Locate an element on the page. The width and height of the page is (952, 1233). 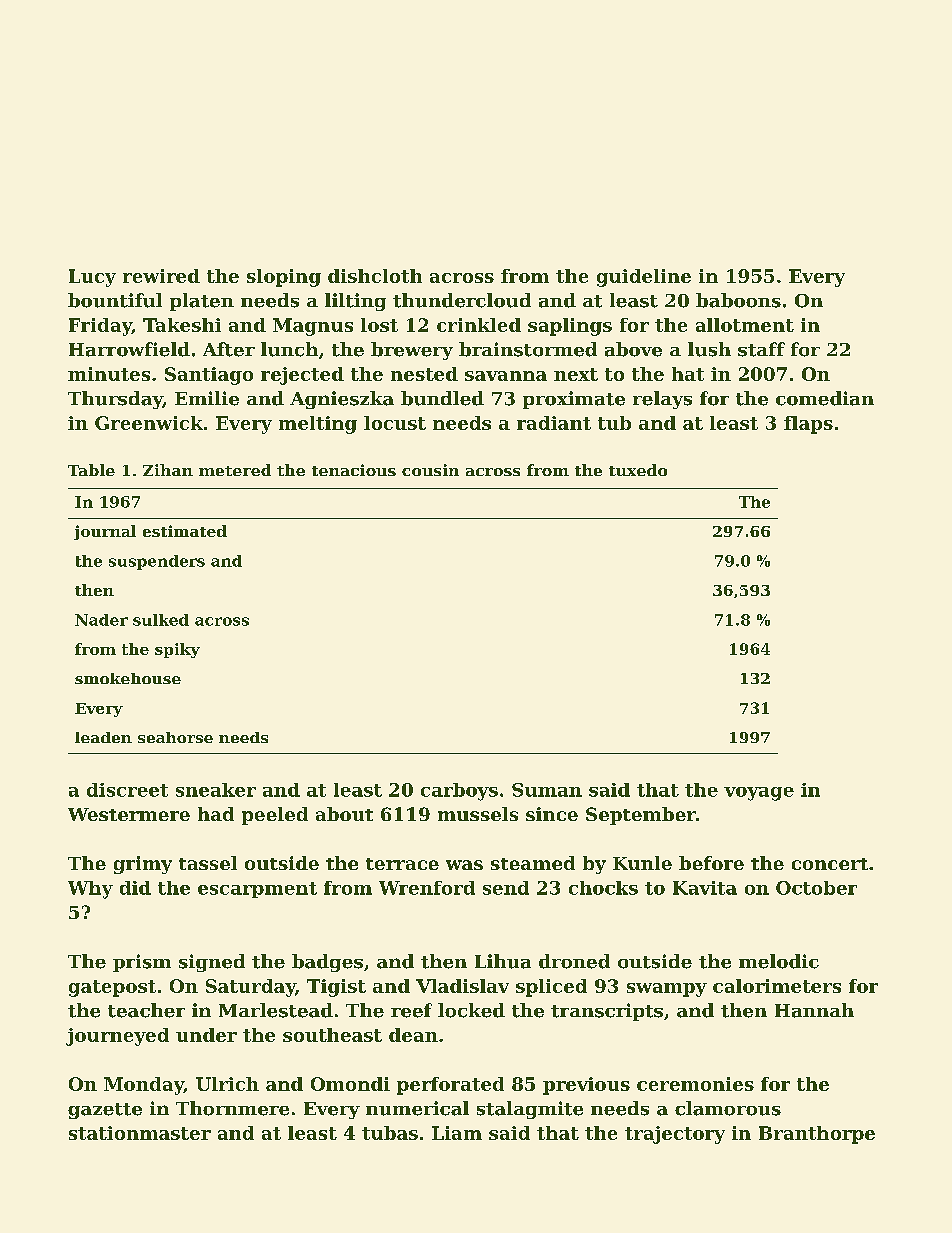
cousin is located at coordinates (430, 470).
